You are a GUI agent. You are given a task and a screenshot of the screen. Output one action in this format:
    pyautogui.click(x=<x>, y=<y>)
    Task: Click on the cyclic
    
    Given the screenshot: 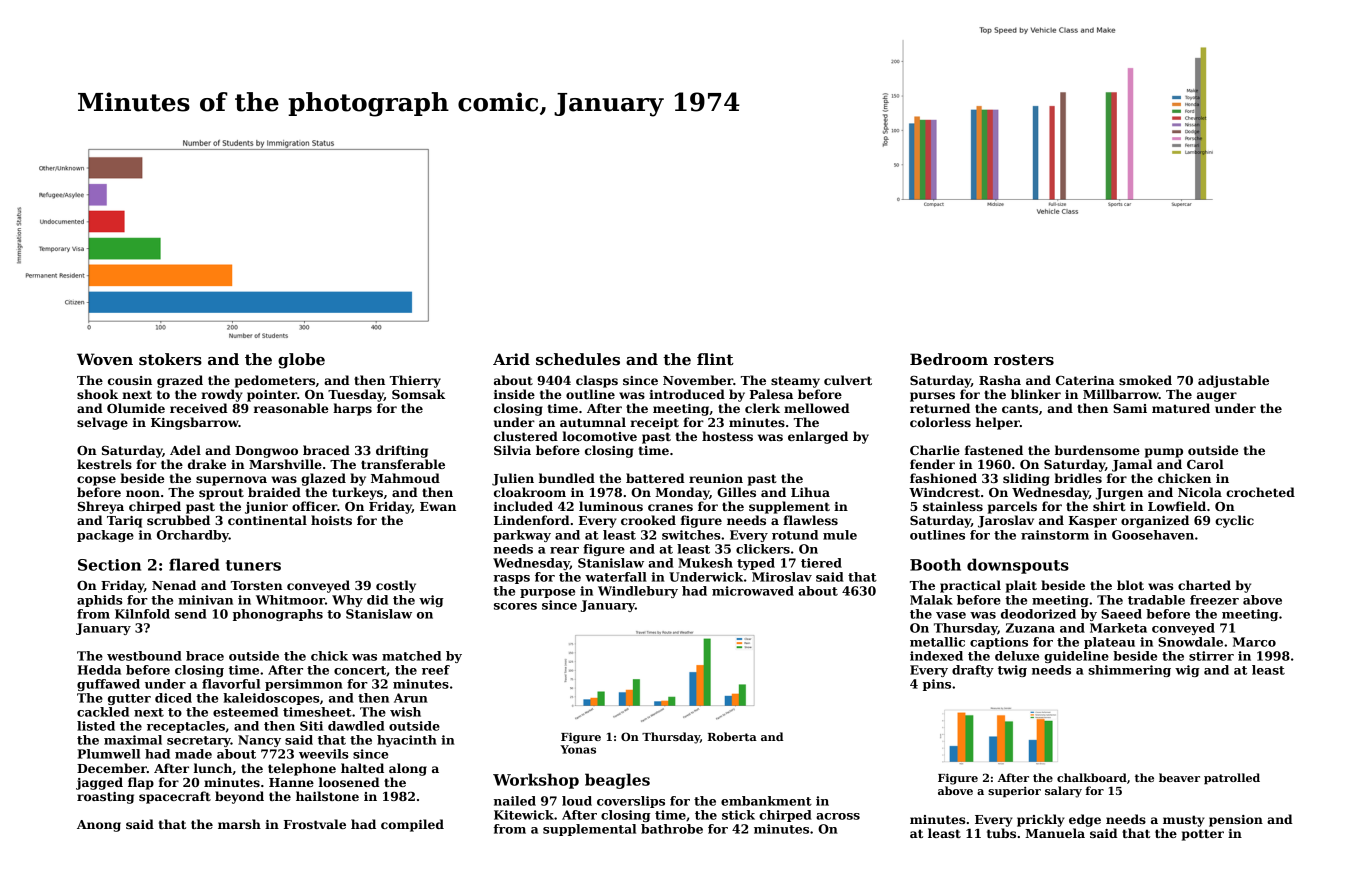 What is the action you would take?
    pyautogui.click(x=1234, y=521)
